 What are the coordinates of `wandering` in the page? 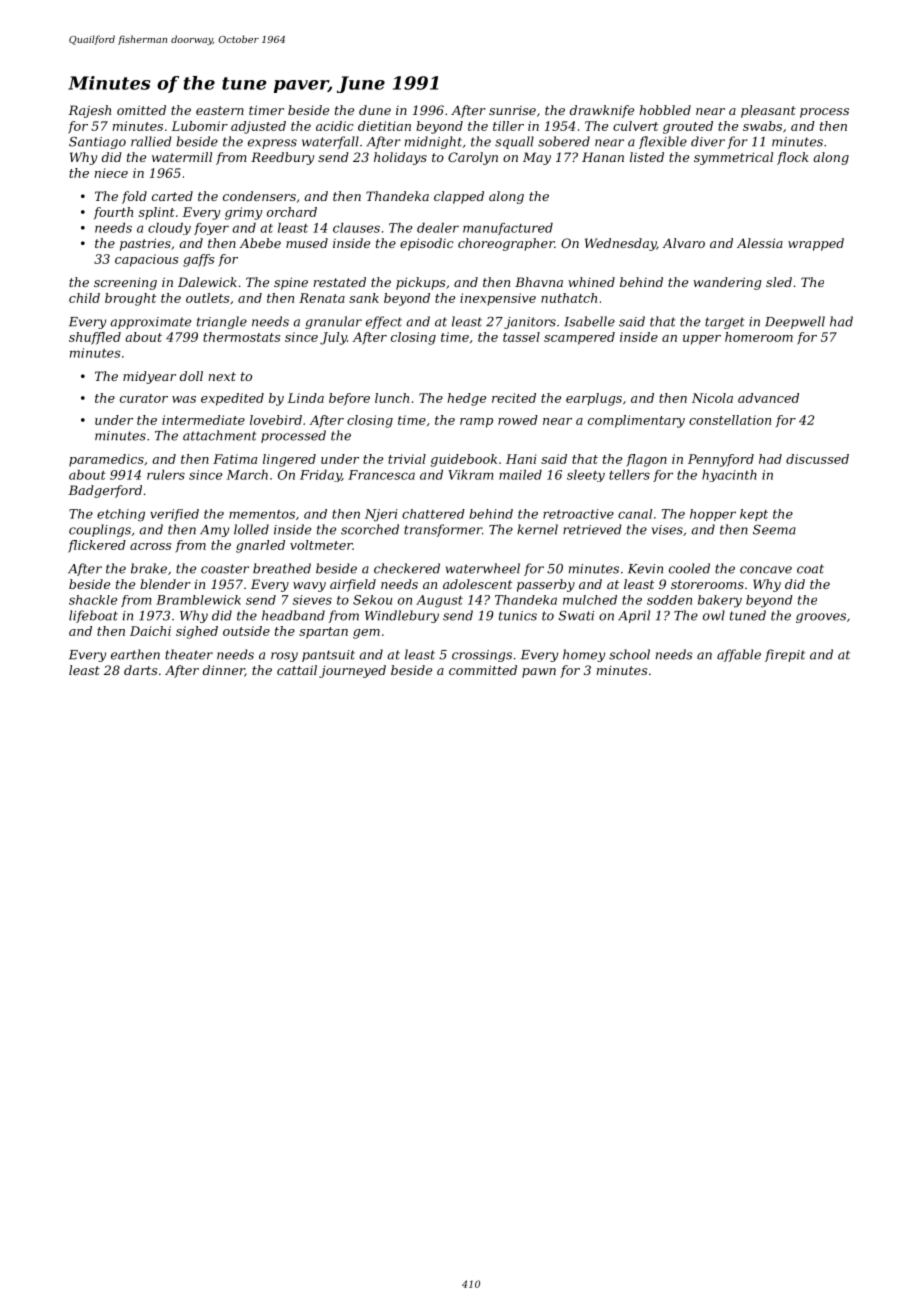 It's located at (727, 283).
